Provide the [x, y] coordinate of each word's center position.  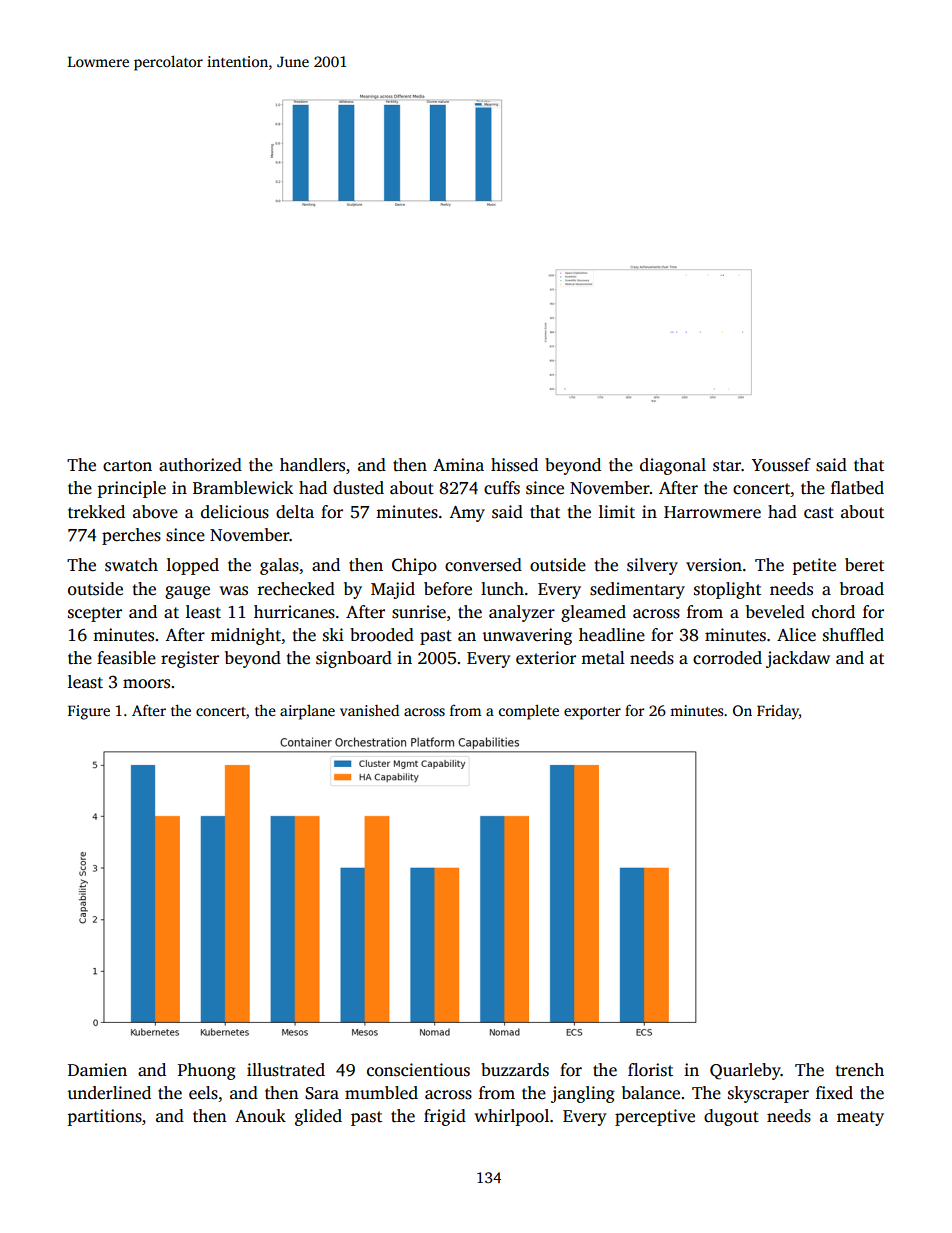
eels [203, 1093]
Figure [89, 712]
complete [529, 712]
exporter [592, 713]
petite [814, 566]
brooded [382, 635]
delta [295, 512]
